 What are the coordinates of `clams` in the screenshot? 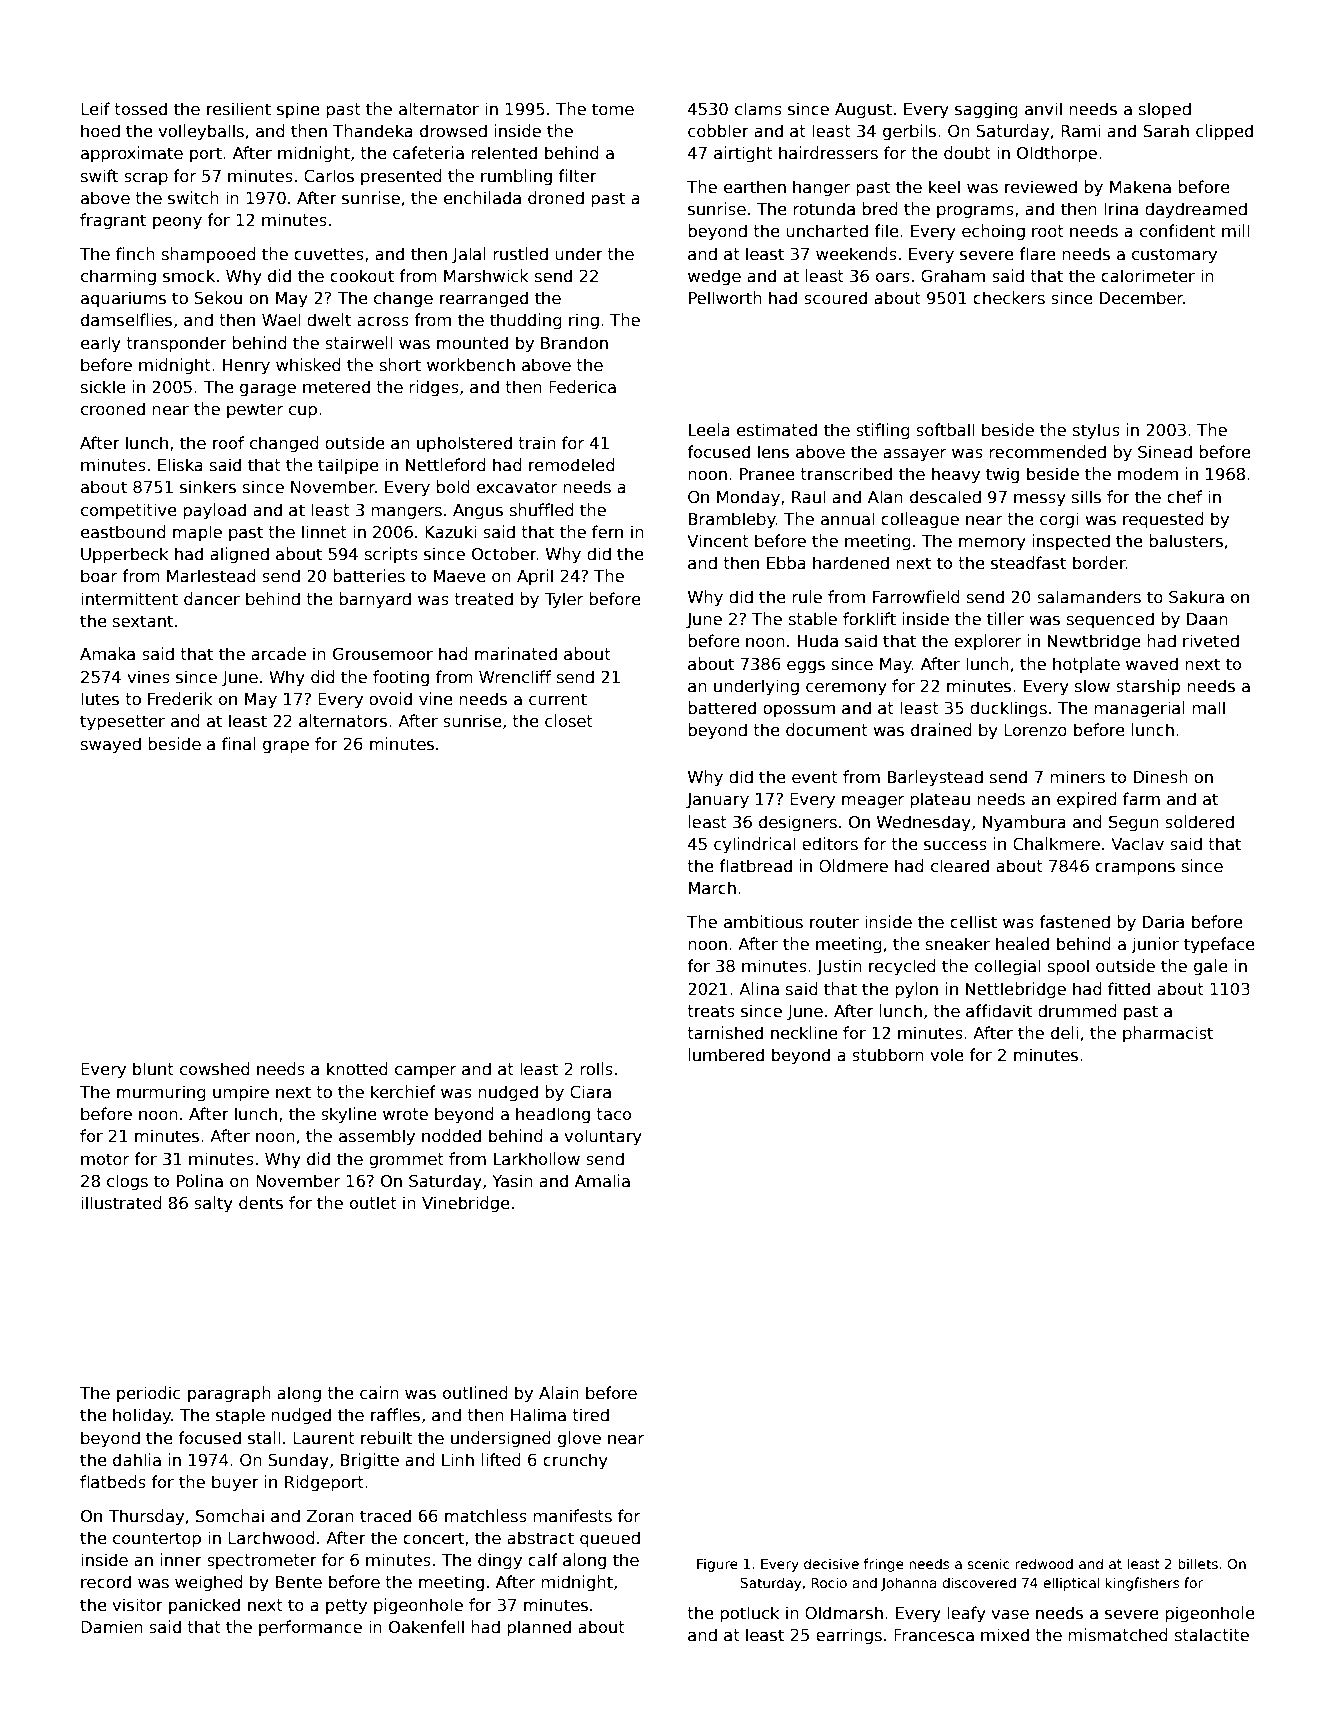 It's located at (758, 109).
